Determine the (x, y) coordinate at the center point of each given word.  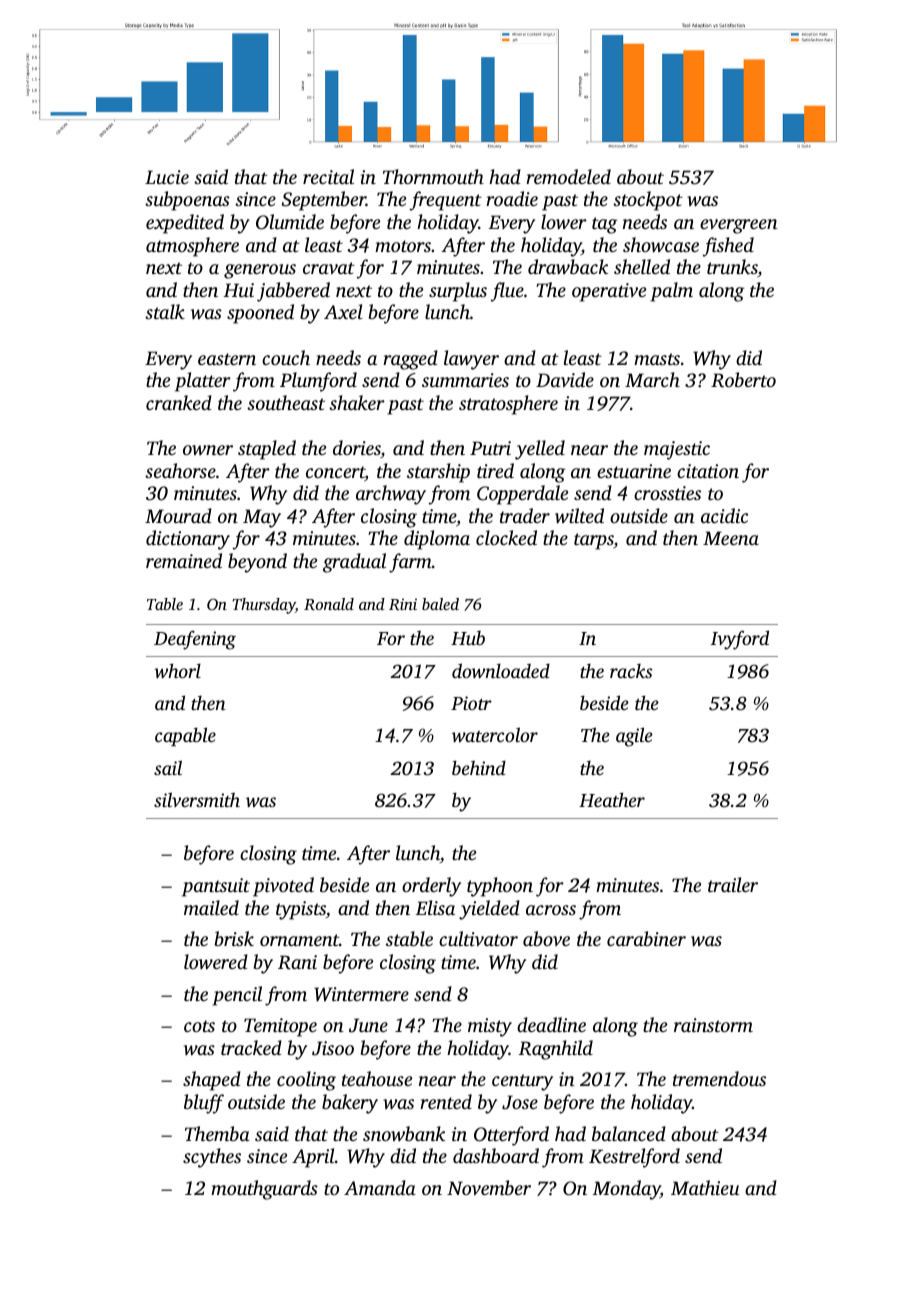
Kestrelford (634, 1158)
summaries (465, 380)
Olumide (290, 222)
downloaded (501, 670)
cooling (306, 1081)
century (522, 1082)
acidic (724, 515)
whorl (177, 670)
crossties (667, 493)
